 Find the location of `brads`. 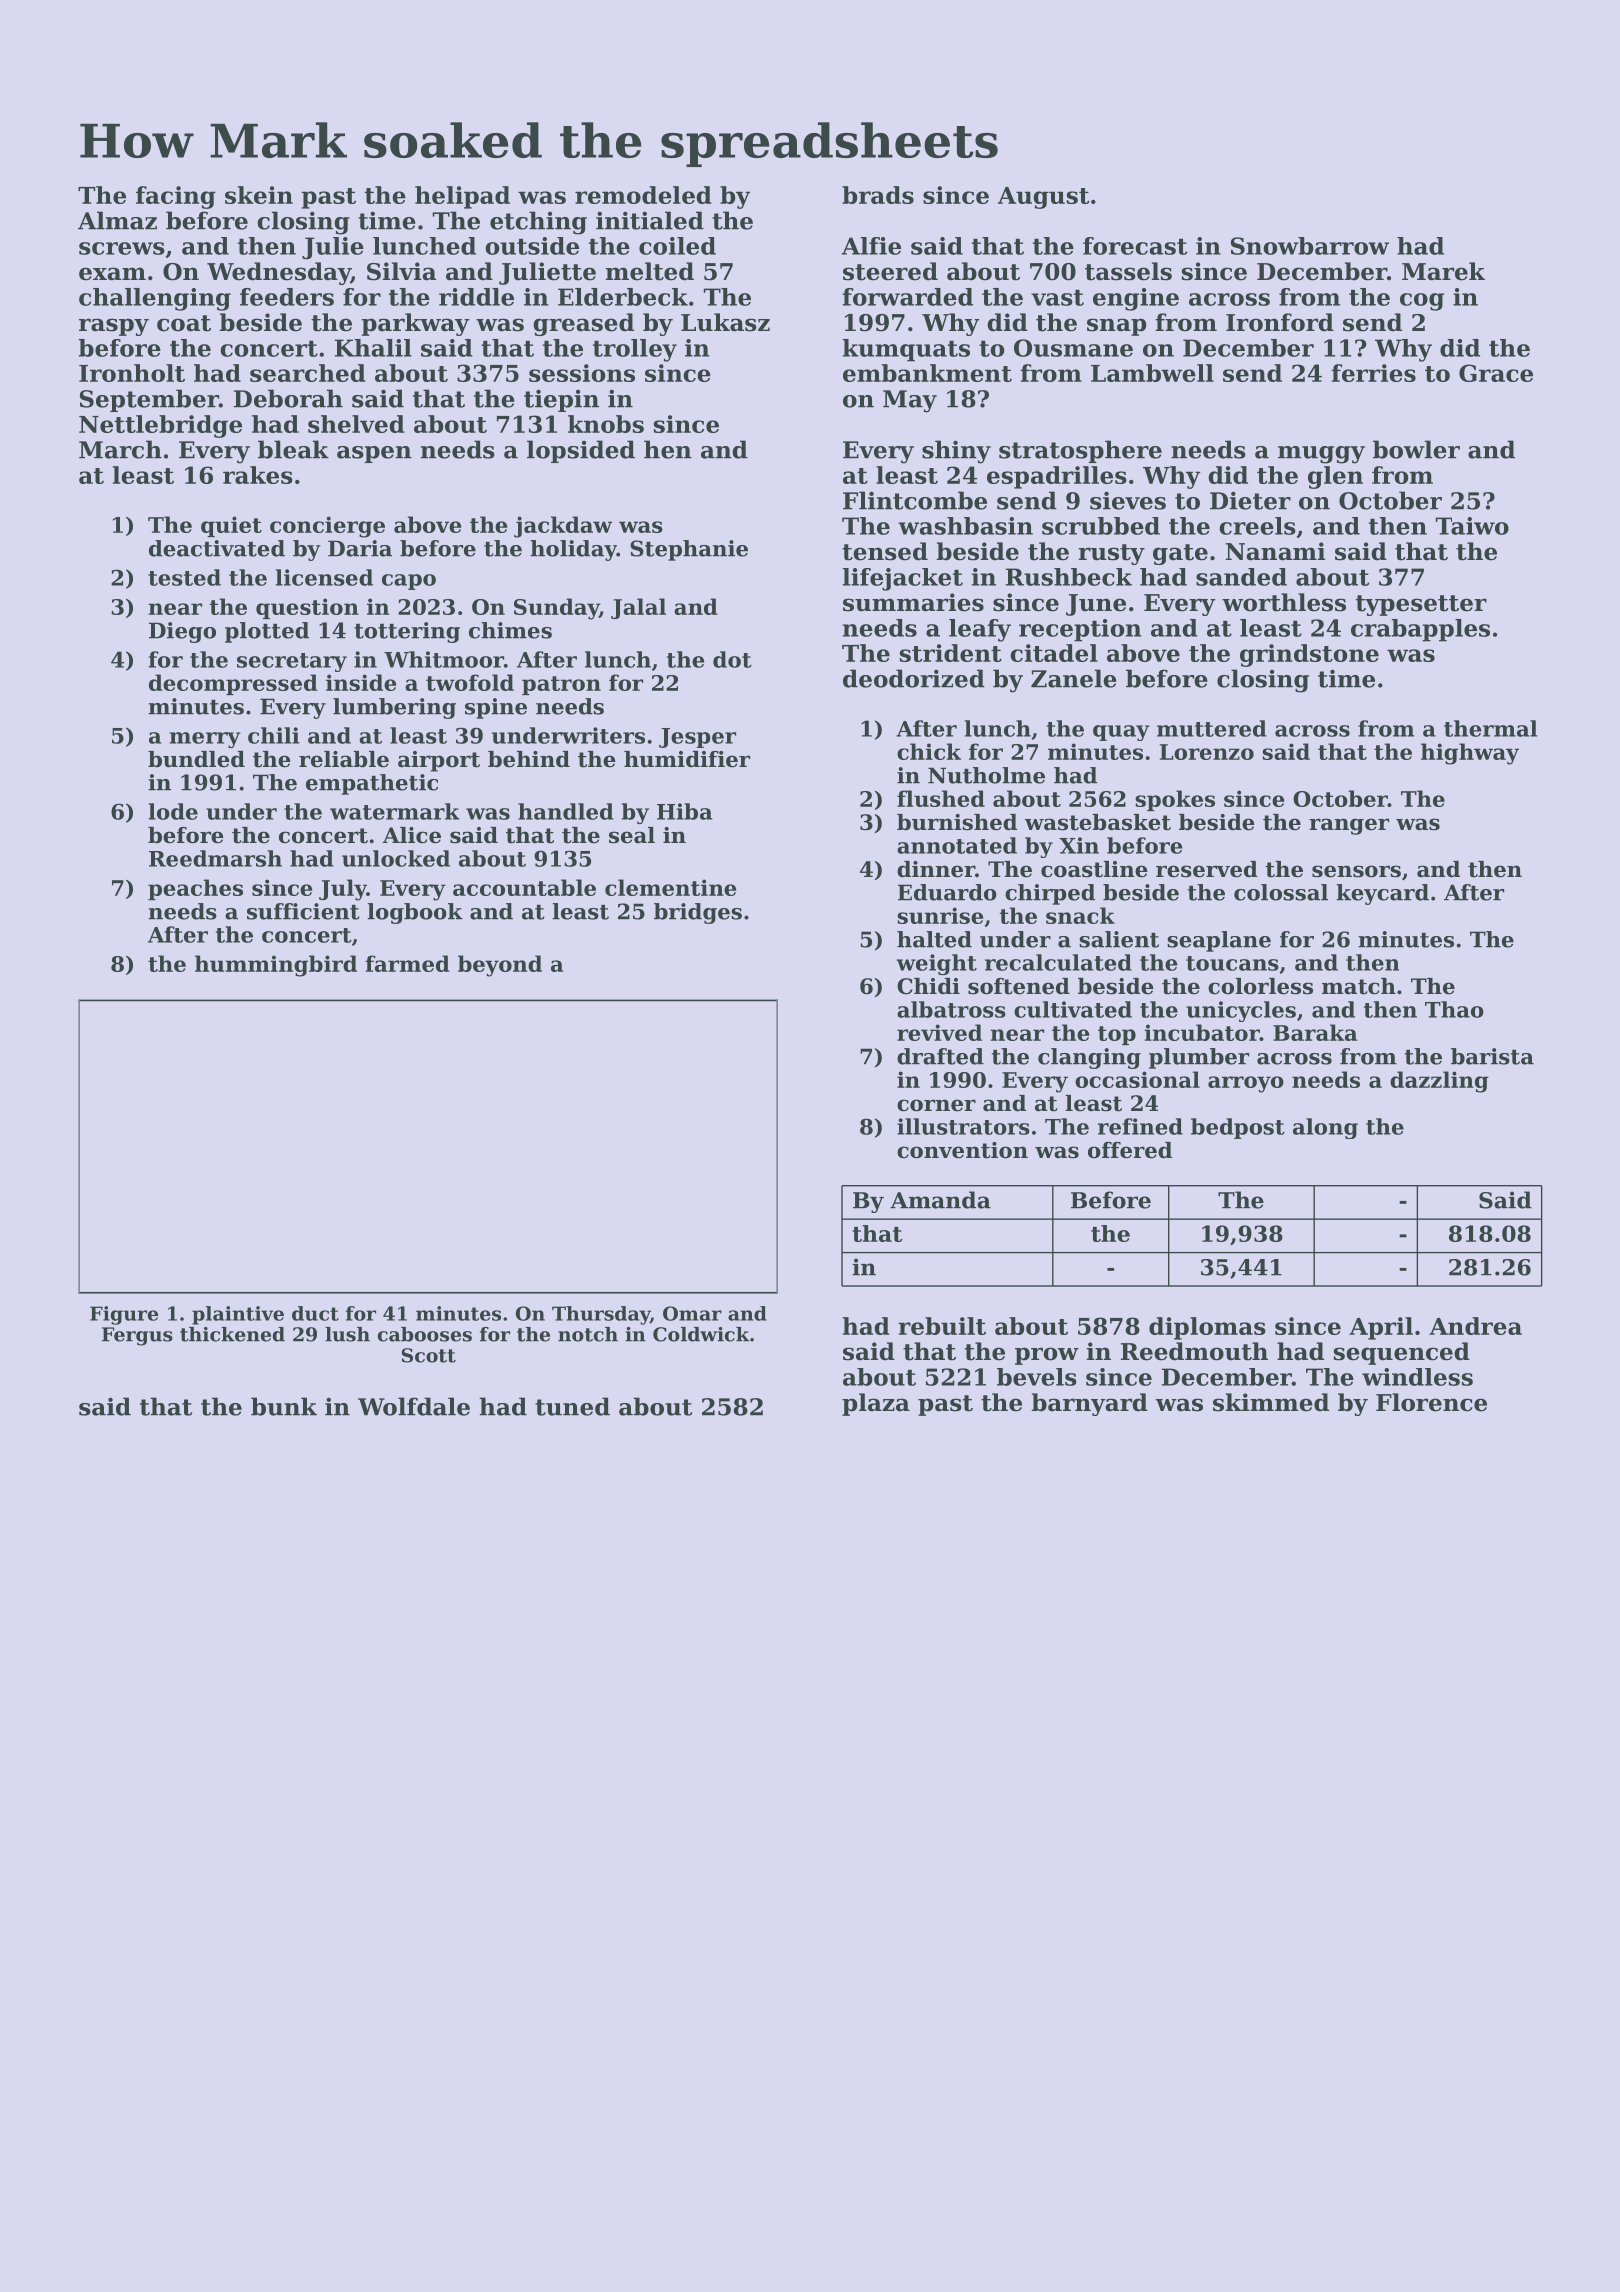

brads is located at coordinates (878, 195).
